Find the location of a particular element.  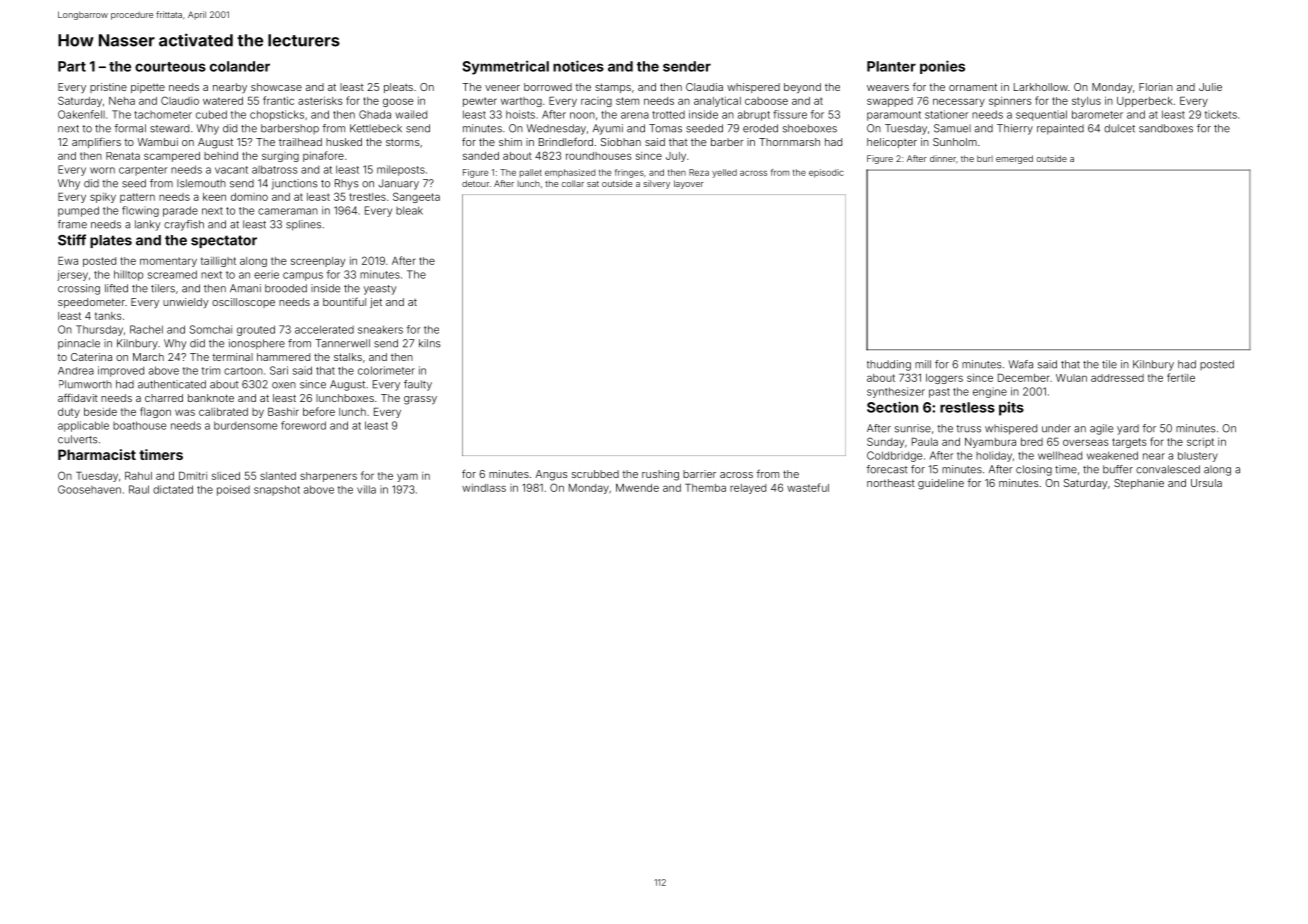

emerged is located at coordinates (1014, 159).
